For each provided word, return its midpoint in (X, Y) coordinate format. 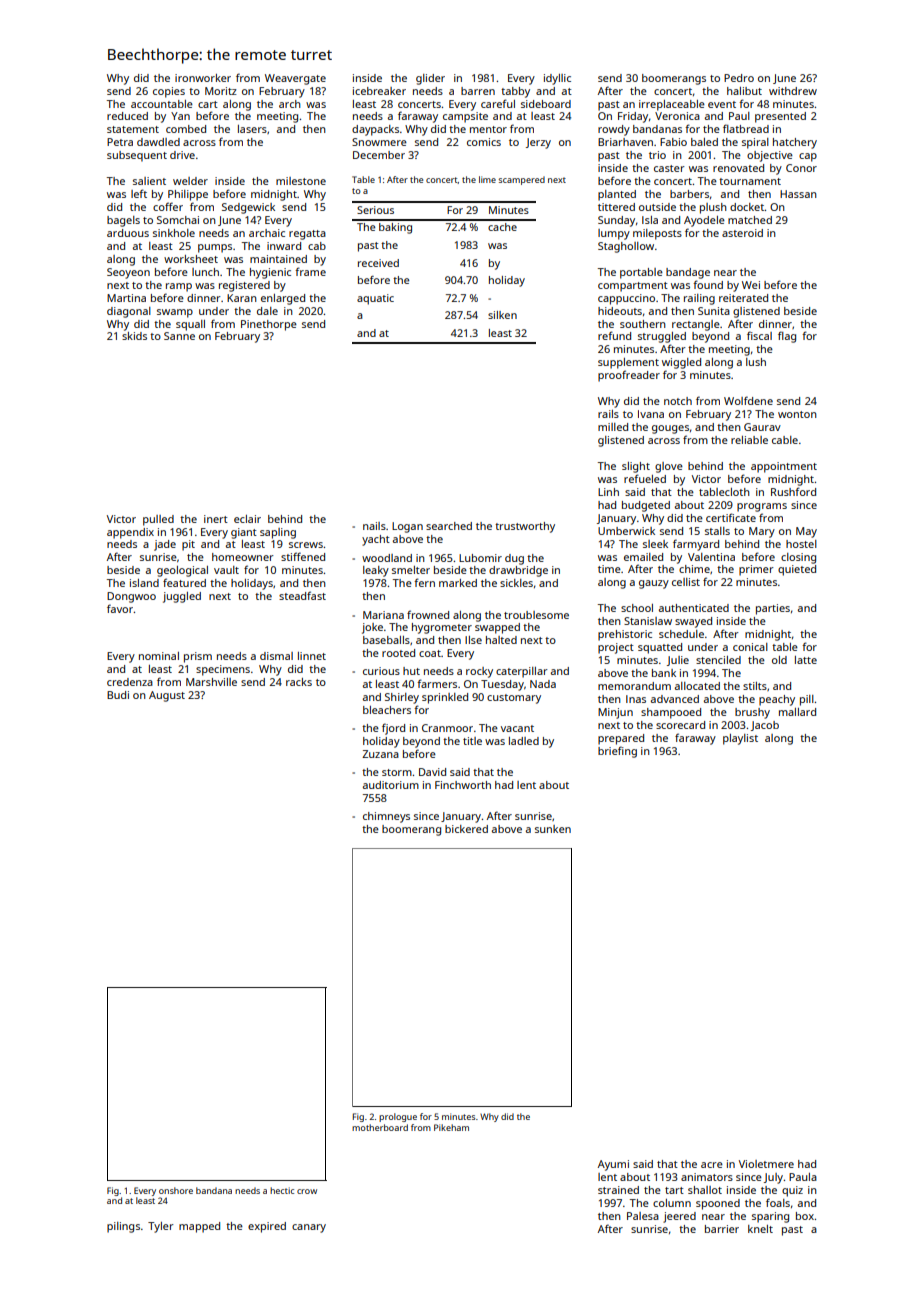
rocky (479, 672)
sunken (553, 829)
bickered (466, 829)
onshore (176, 1190)
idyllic (557, 79)
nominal (159, 656)
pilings (123, 1227)
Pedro (739, 78)
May (806, 532)
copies (169, 92)
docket (747, 207)
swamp (175, 313)
